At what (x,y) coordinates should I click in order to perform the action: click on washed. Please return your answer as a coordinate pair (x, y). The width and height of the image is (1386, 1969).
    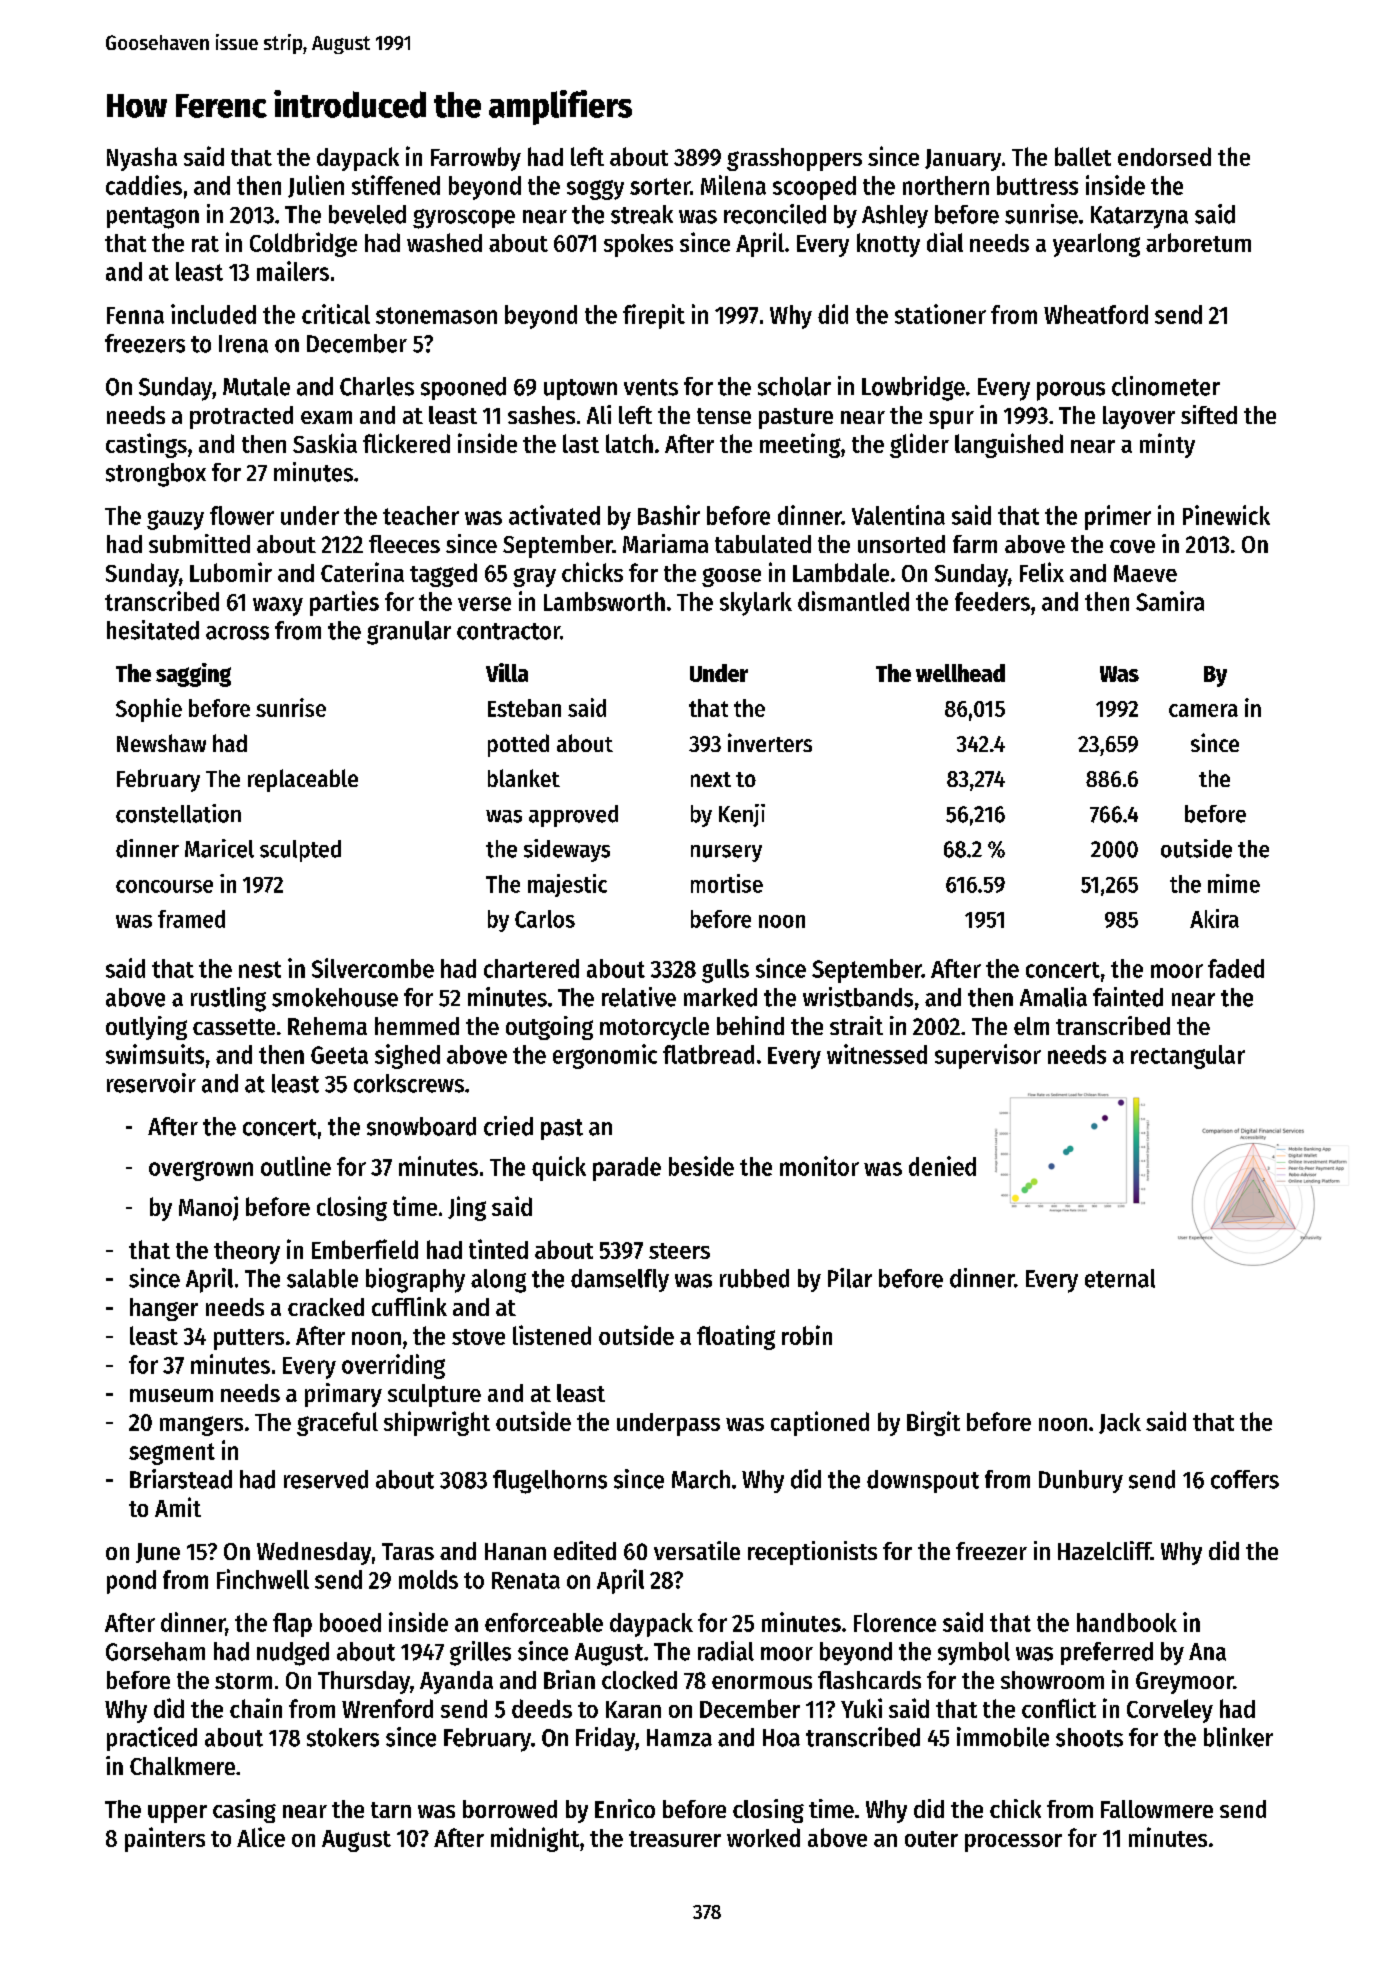
    Looking at the image, I should click on (444, 242).
